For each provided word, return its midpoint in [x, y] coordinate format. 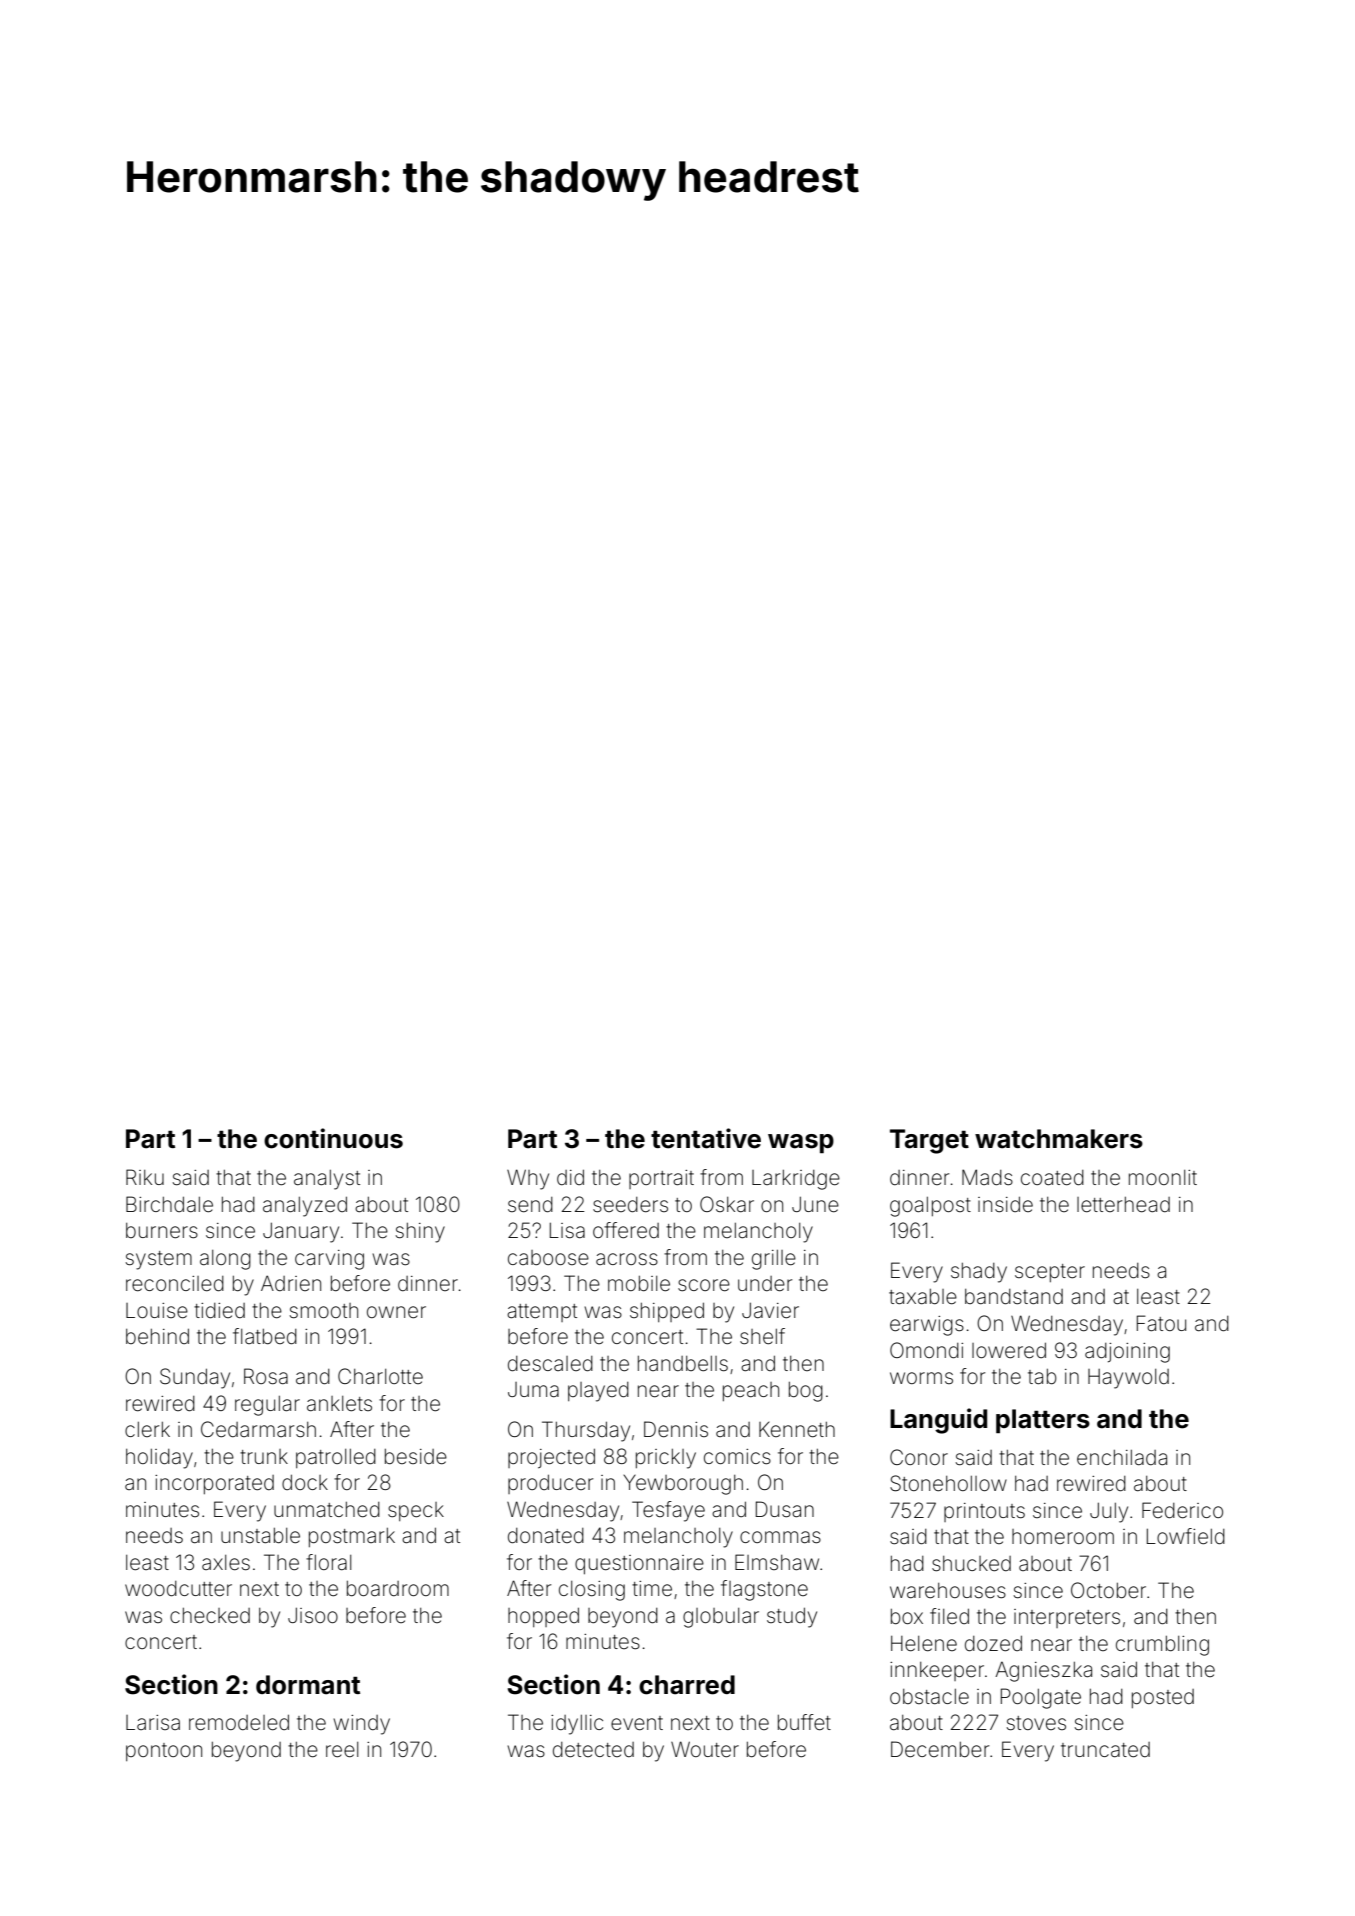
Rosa [266, 1376]
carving [329, 1260]
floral [329, 1562]
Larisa [153, 1722]
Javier [770, 1310]
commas [780, 1537]
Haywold [1128, 1379]
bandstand [1014, 1297]
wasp [801, 1143]
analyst [327, 1180]
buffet [804, 1722]
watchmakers [1059, 1139]
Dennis [676, 1429]
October [1108, 1590]
